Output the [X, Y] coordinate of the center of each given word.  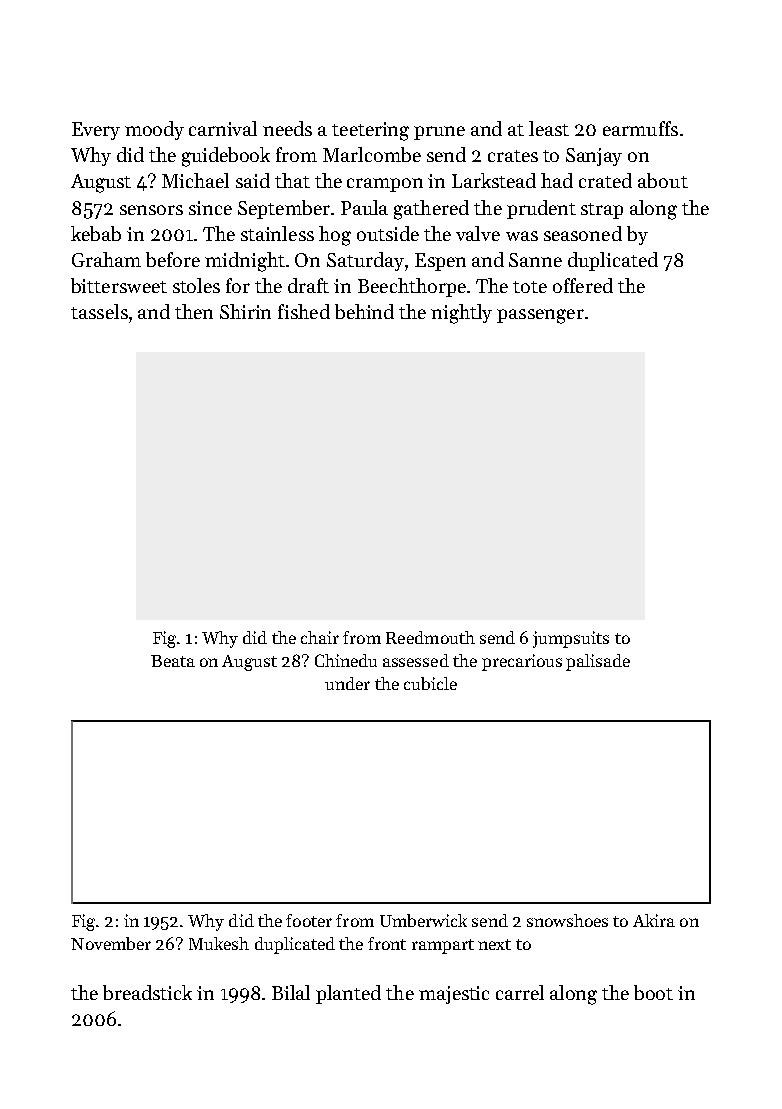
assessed [416, 660]
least [549, 128]
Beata [173, 661]
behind [364, 311]
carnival [223, 128]
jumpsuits [571, 639]
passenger [540, 316]
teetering [370, 131]
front [387, 943]
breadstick [147, 992]
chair [320, 637]
